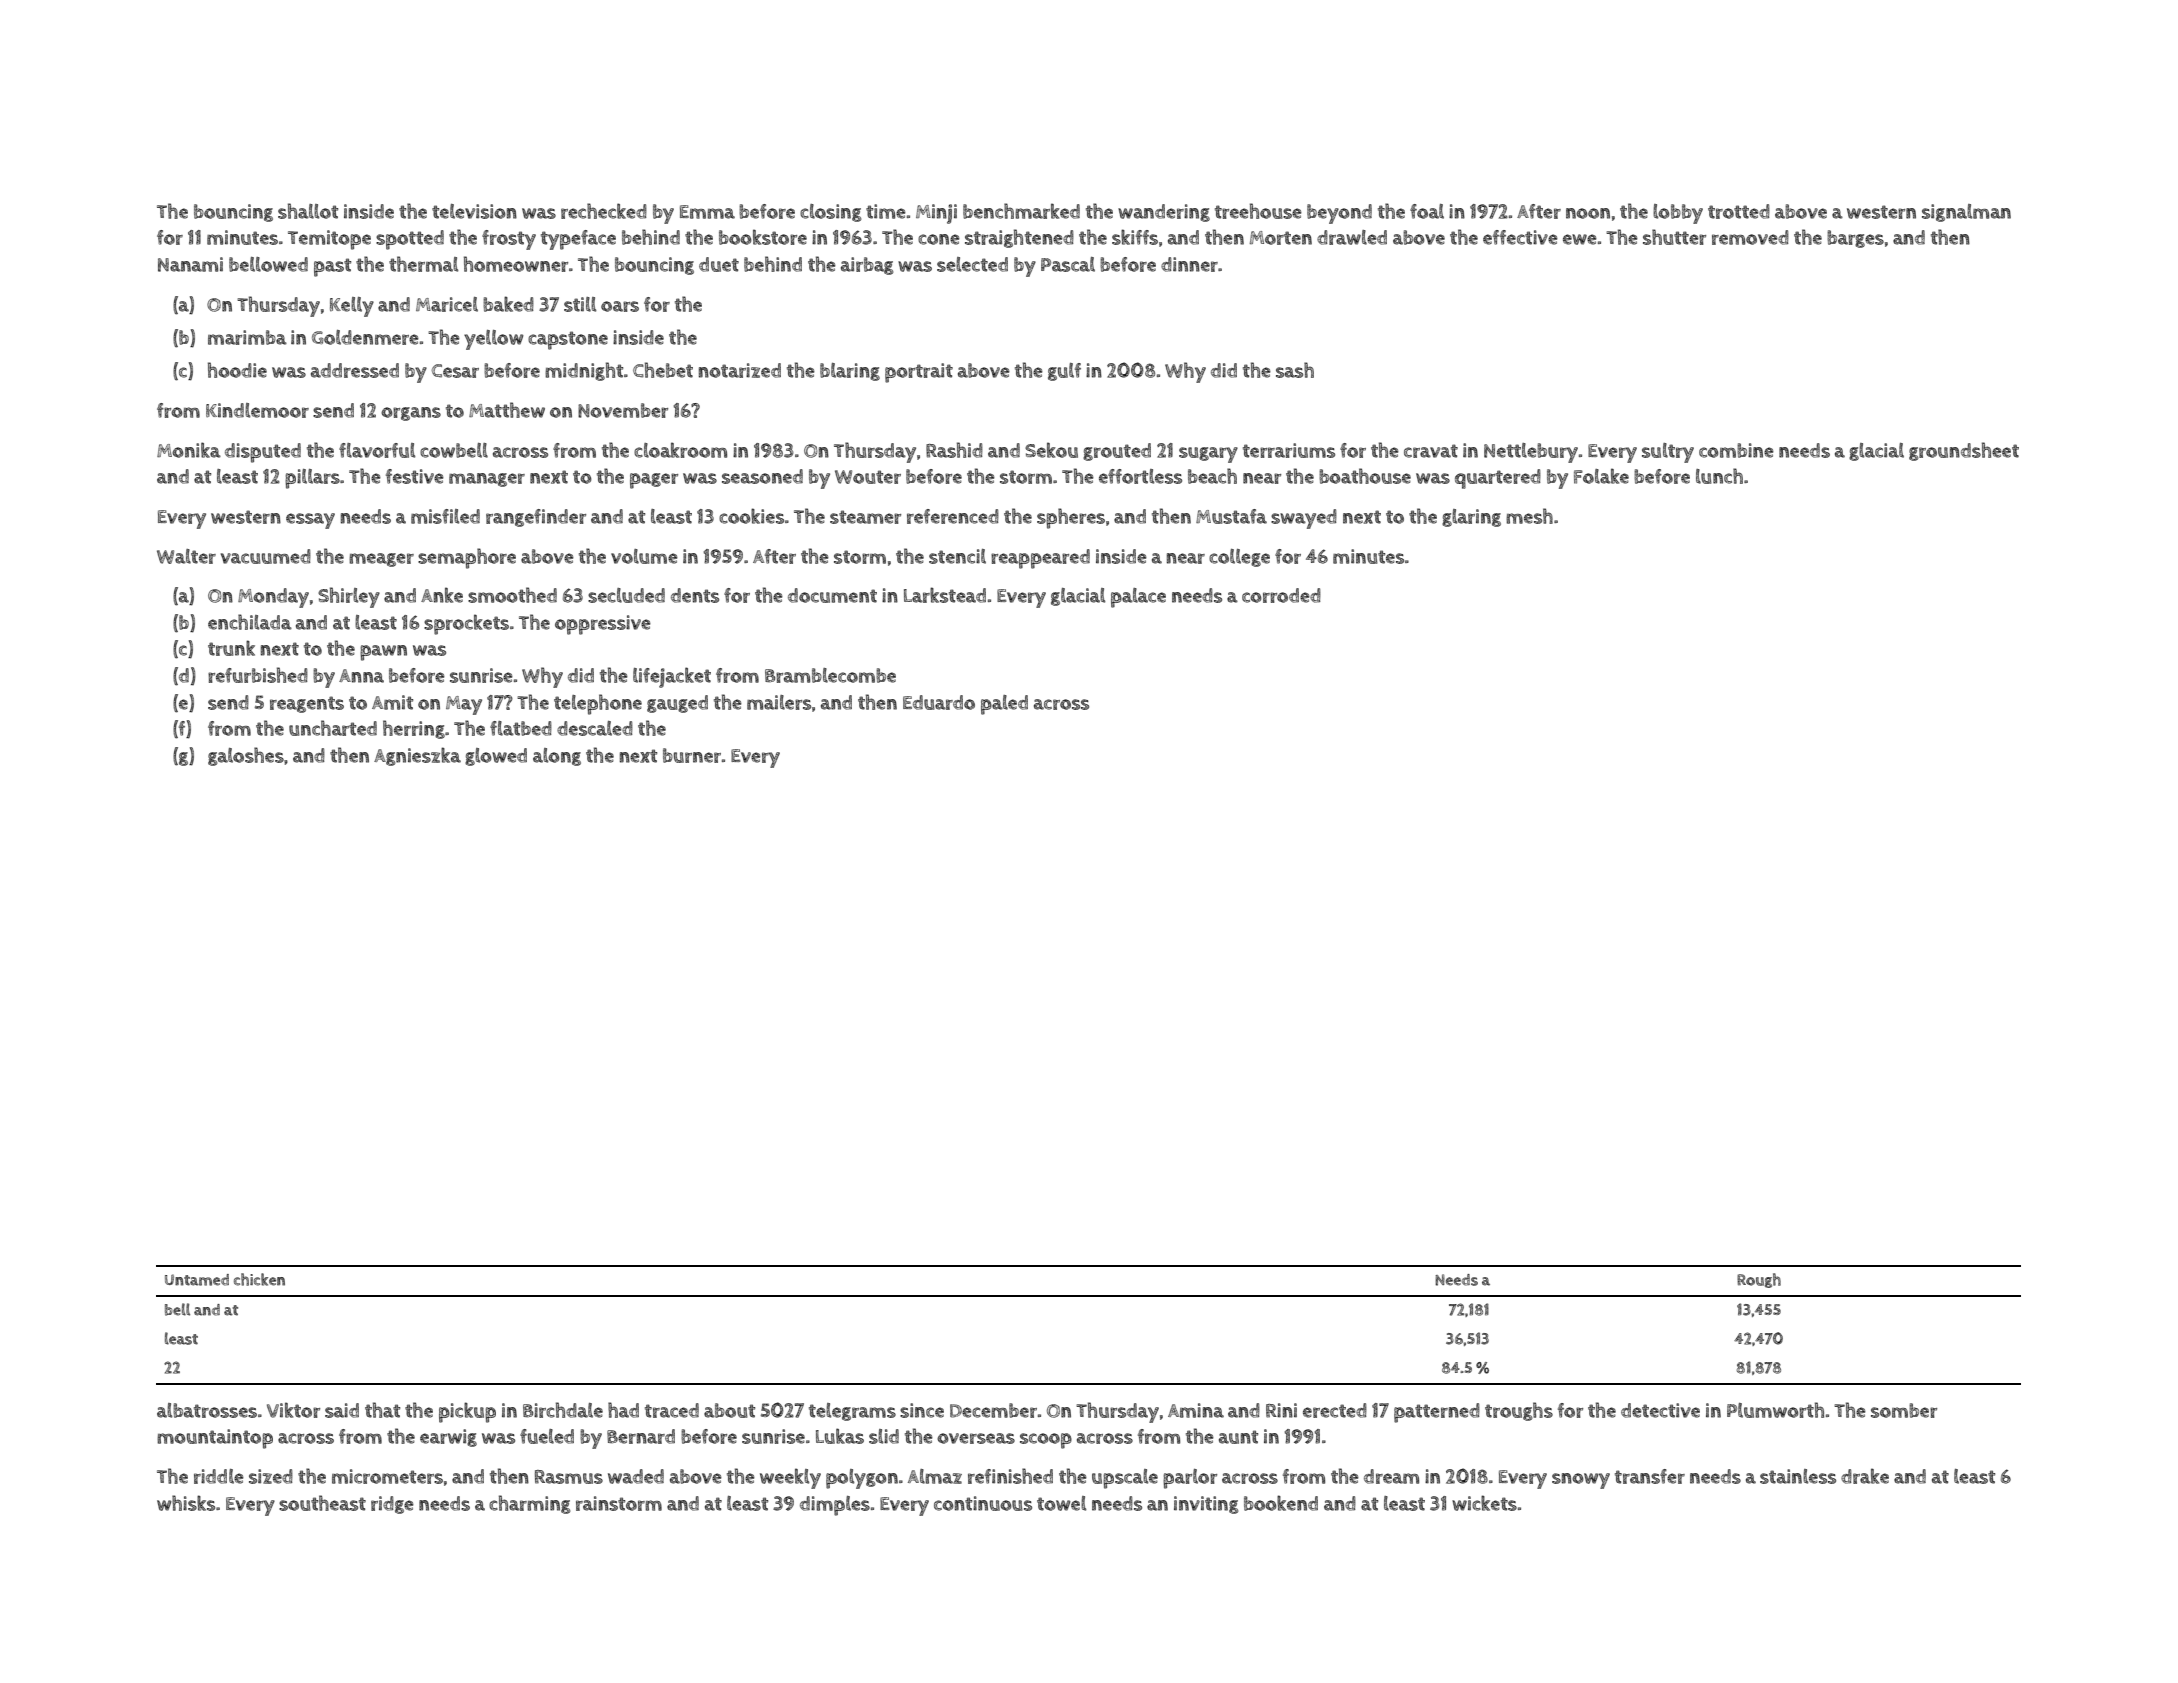 The width and height of the image is (2178, 1683). Describe the element at coordinates (1904, 1410) in the image. I see `somber` at that location.
